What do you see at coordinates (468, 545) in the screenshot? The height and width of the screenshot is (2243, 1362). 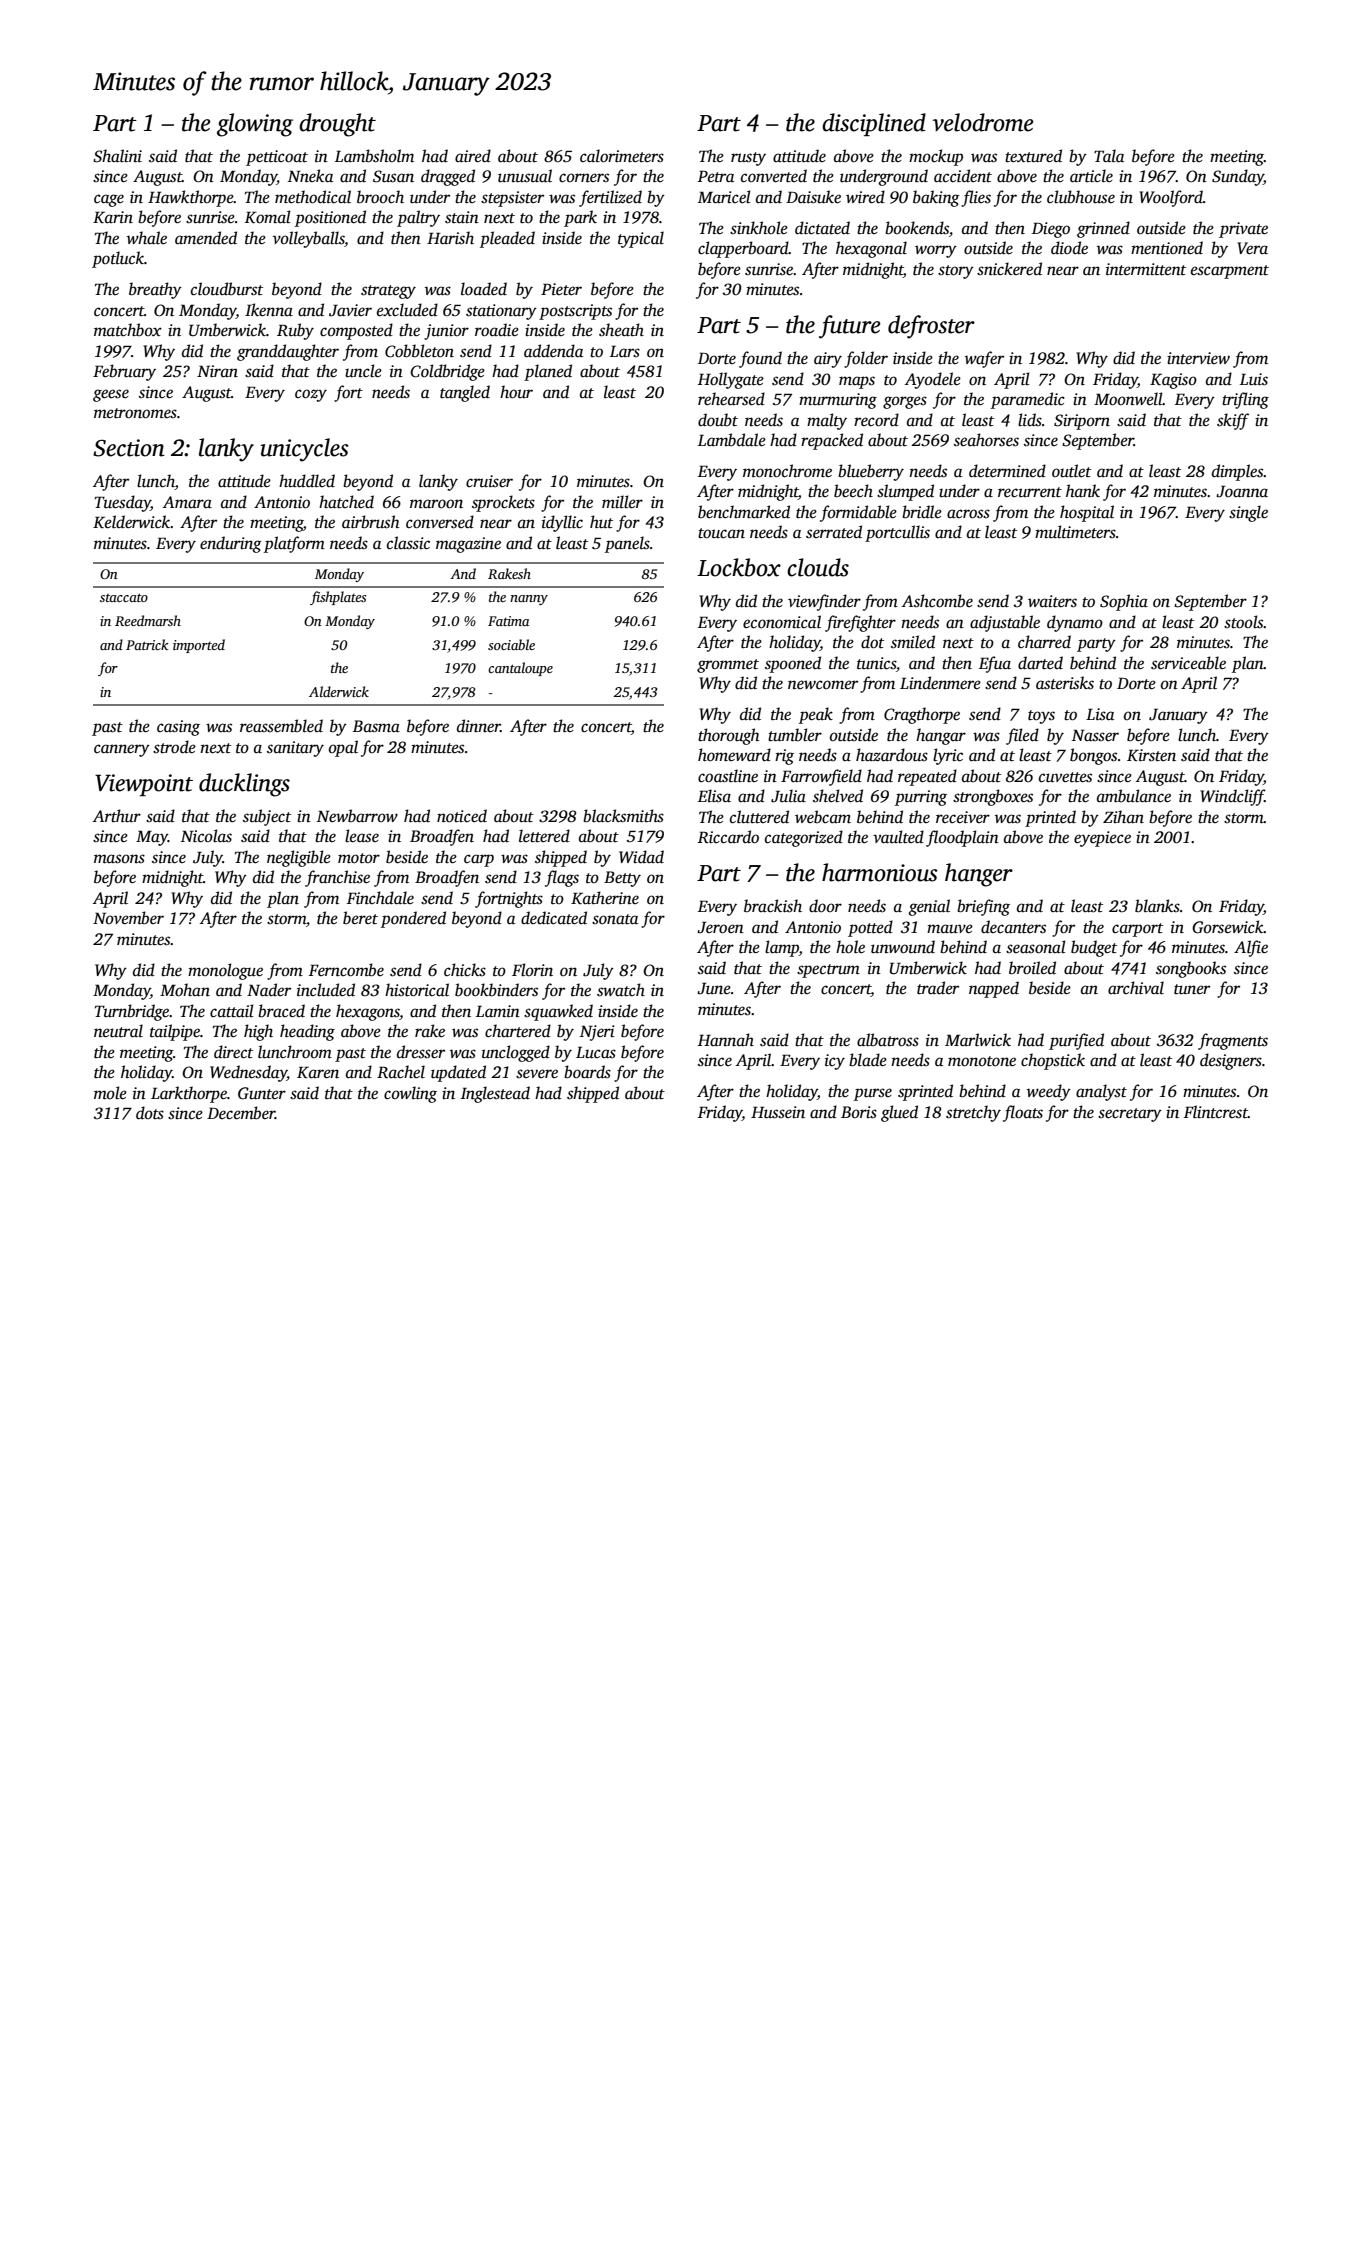 I see `magazine` at bounding box center [468, 545].
